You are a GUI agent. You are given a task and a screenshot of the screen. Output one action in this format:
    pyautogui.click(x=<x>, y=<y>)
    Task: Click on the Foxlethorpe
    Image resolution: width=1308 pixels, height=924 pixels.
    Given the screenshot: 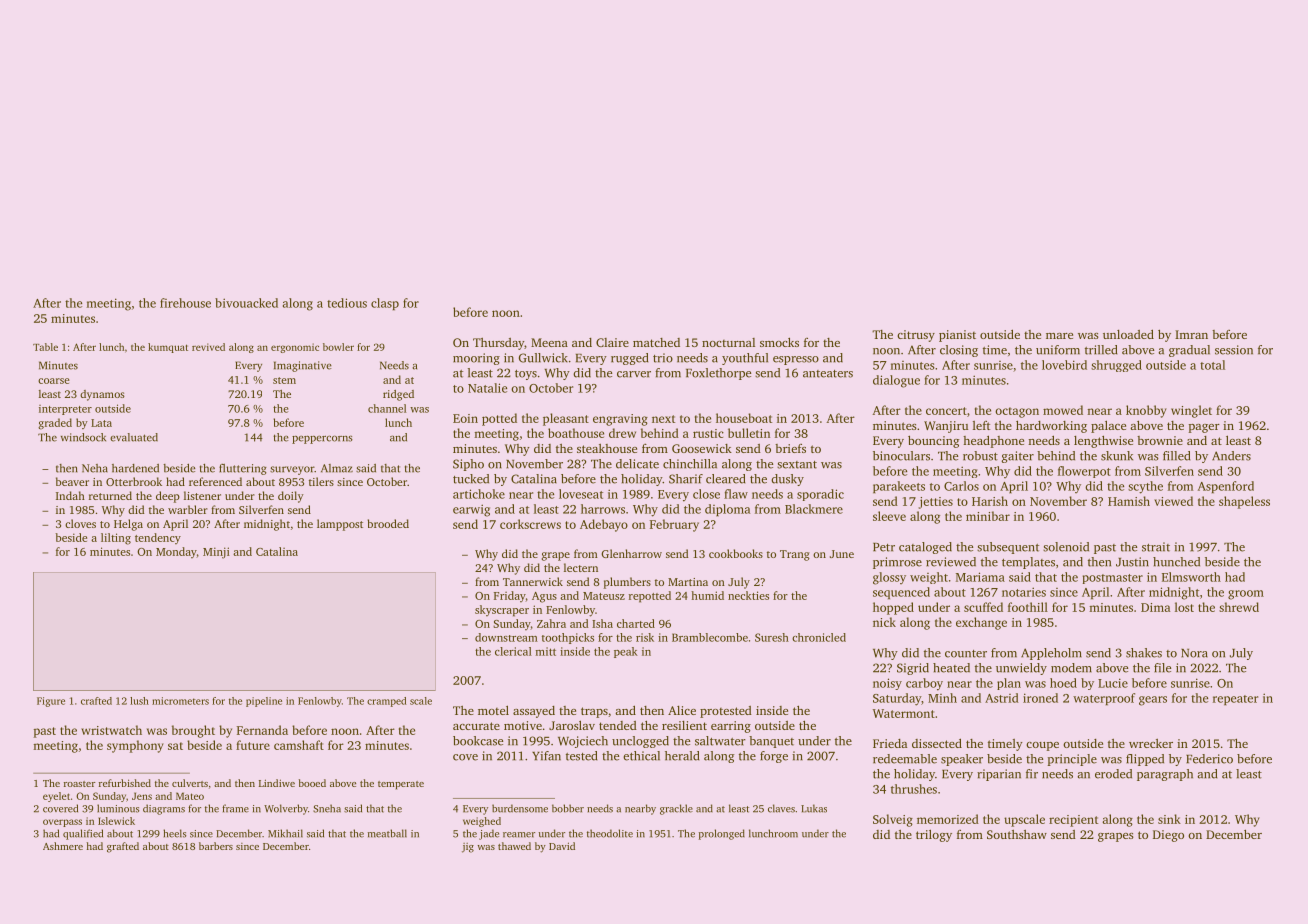 What is the action you would take?
    pyautogui.click(x=718, y=374)
